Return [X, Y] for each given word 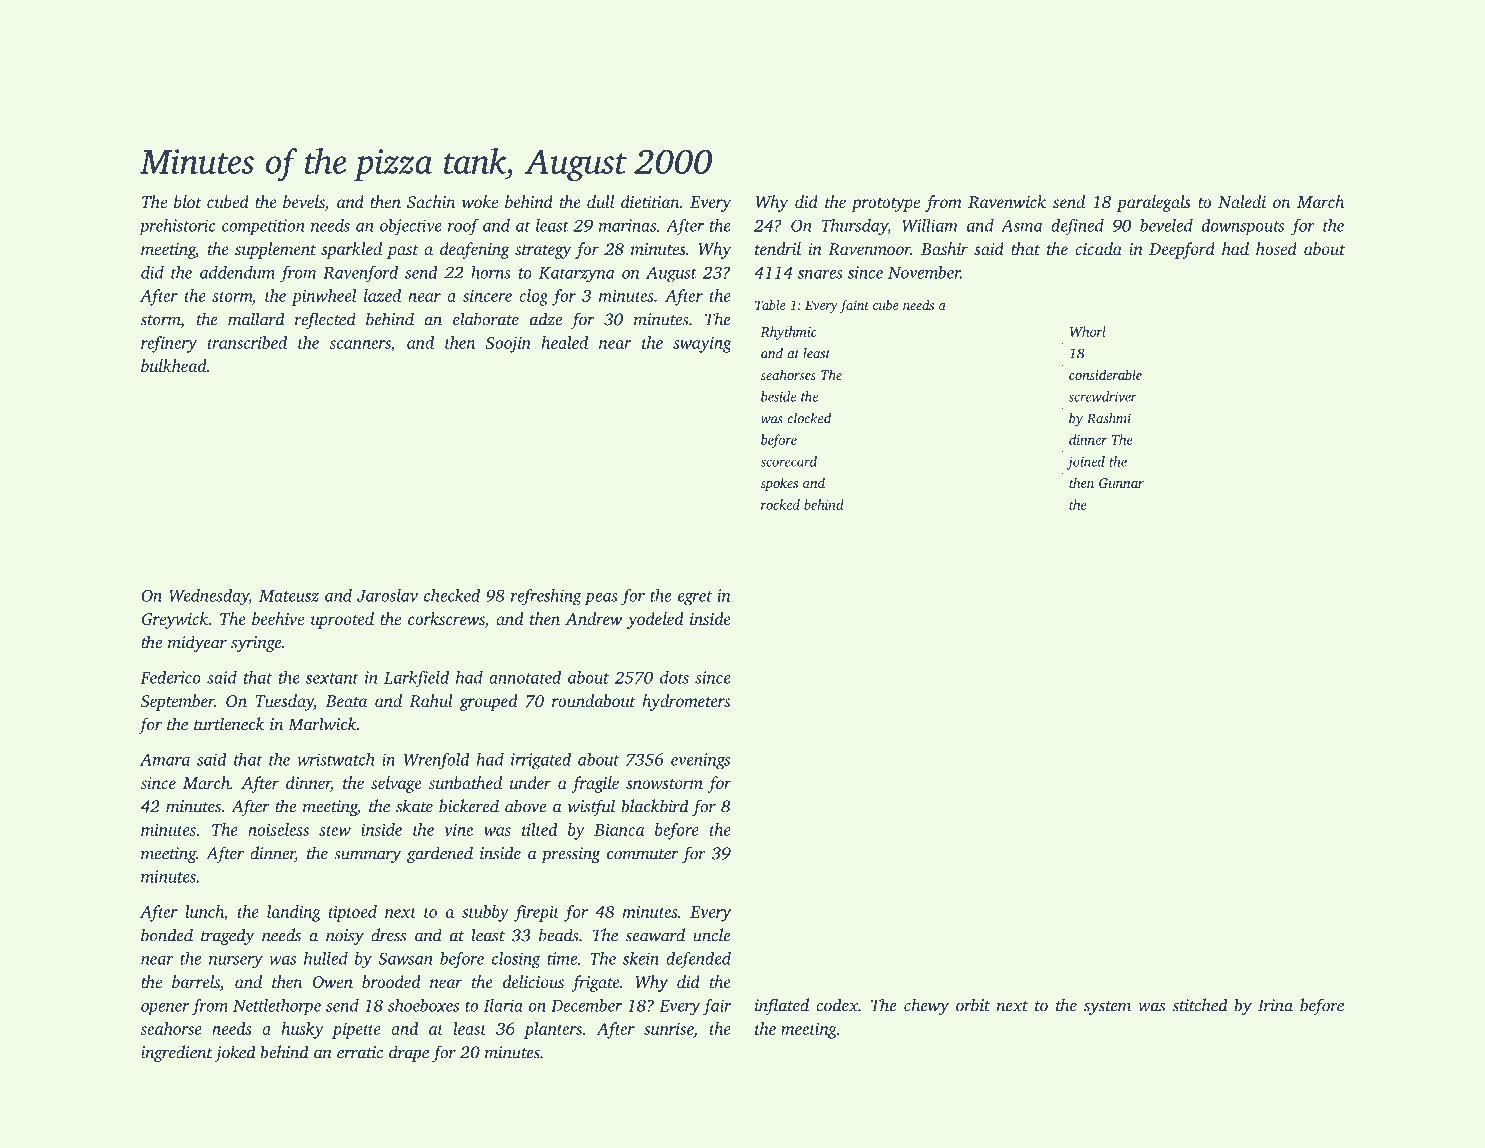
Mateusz [289, 596]
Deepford [1182, 250]
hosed [1276, 248]
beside [778, 396]
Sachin [431, 202]
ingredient [177, 1053]
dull [600, 201]
